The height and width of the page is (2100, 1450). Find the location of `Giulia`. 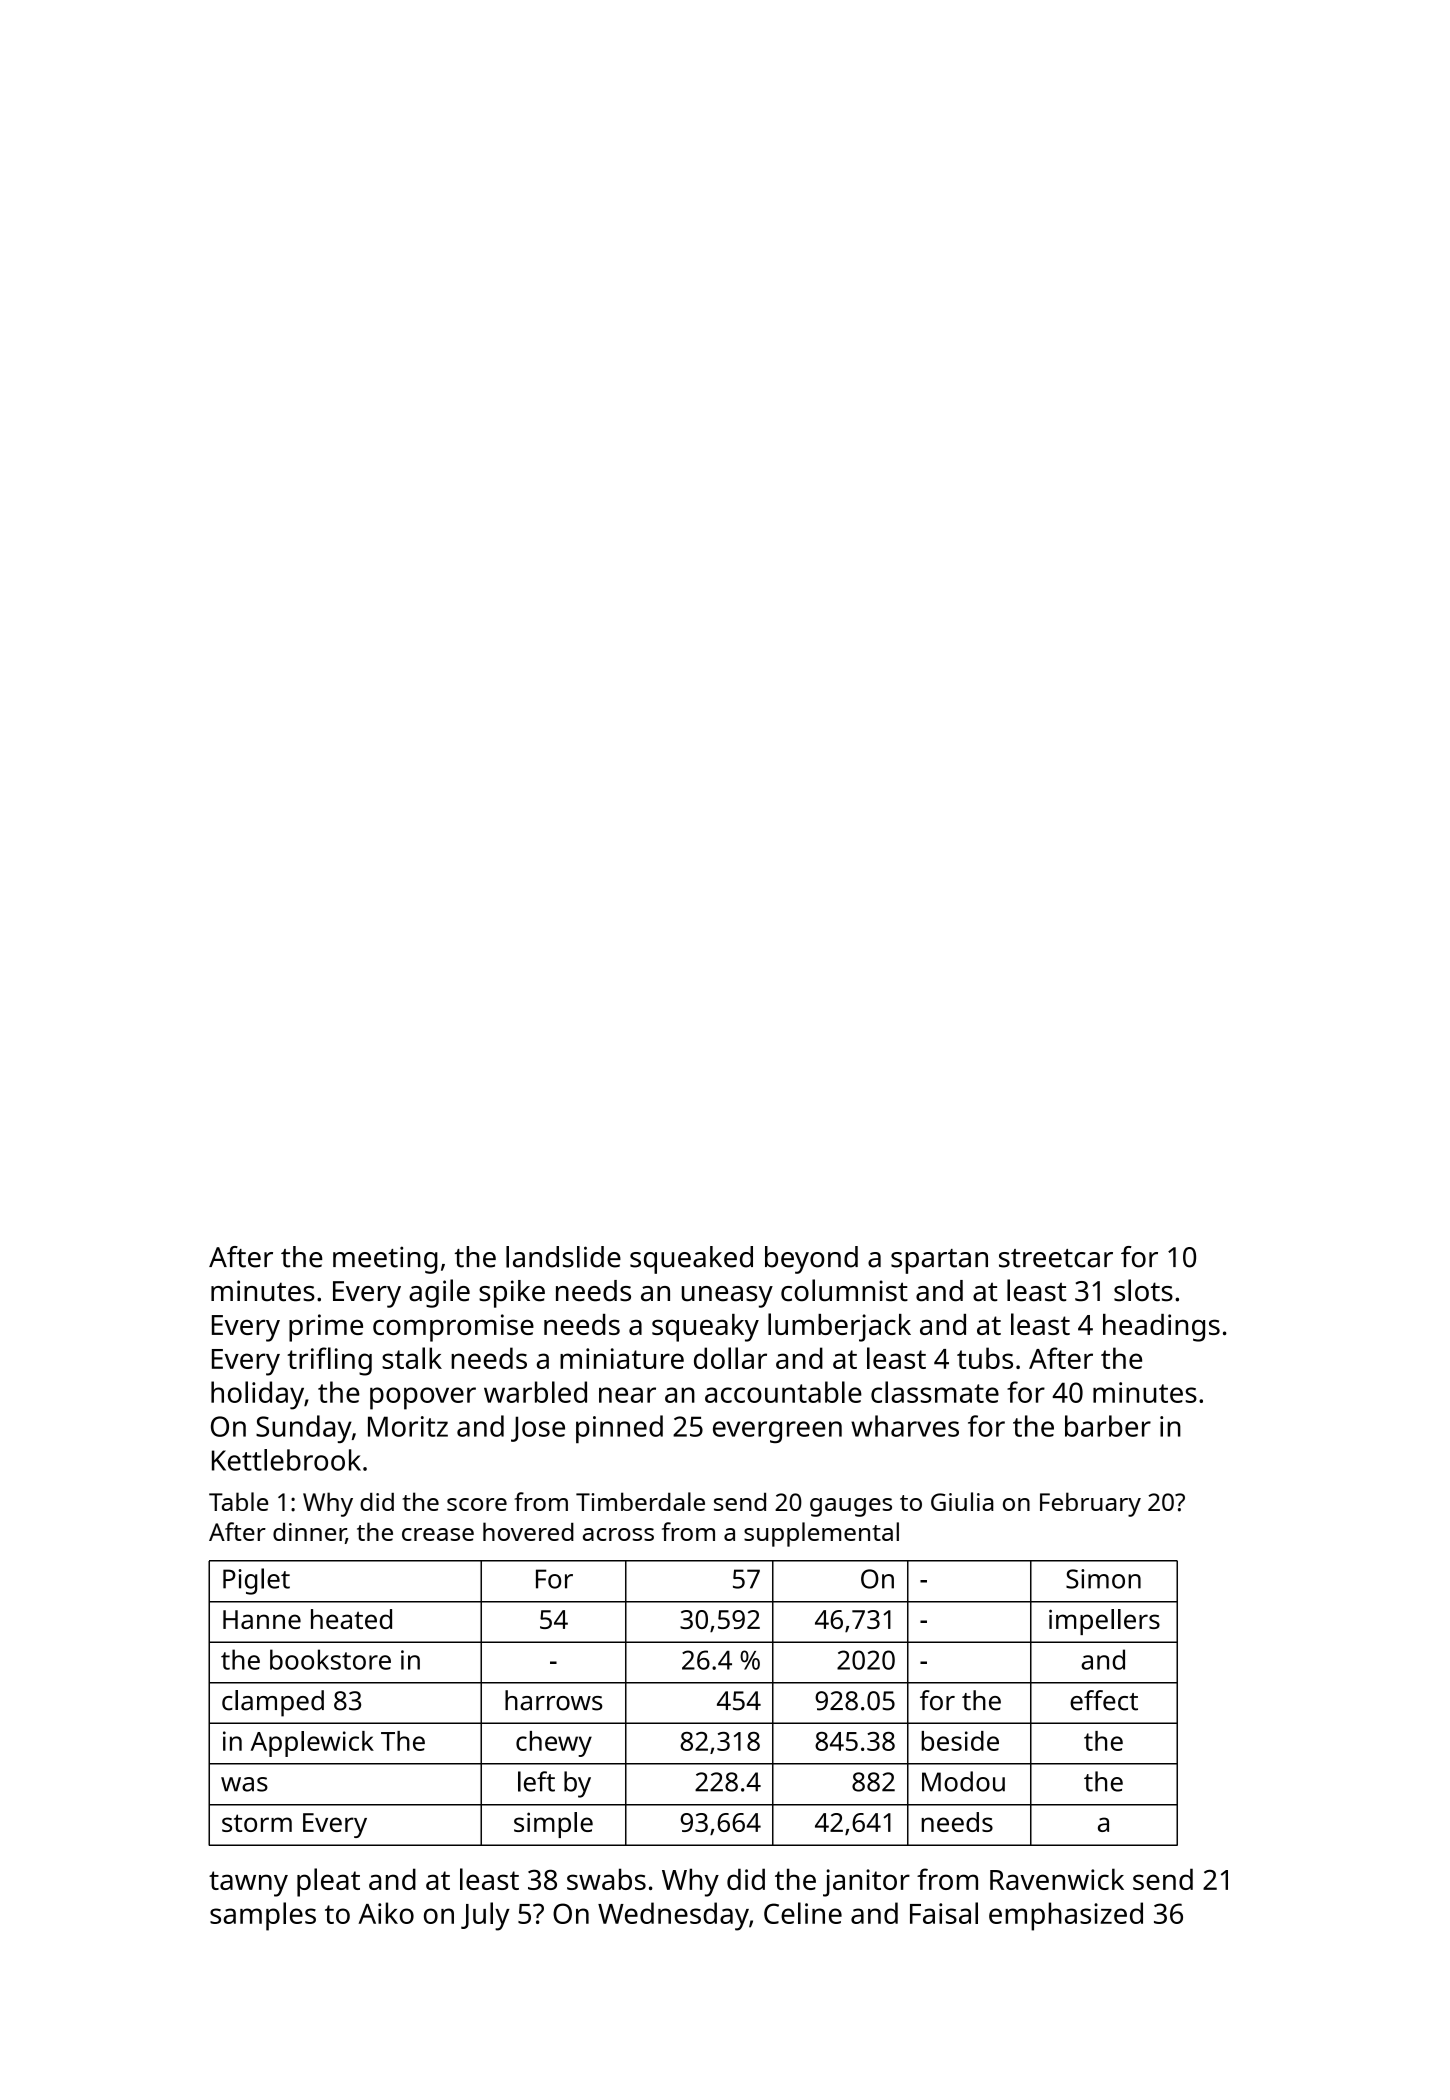

Giulia is located at coordinates (962, 1501).
